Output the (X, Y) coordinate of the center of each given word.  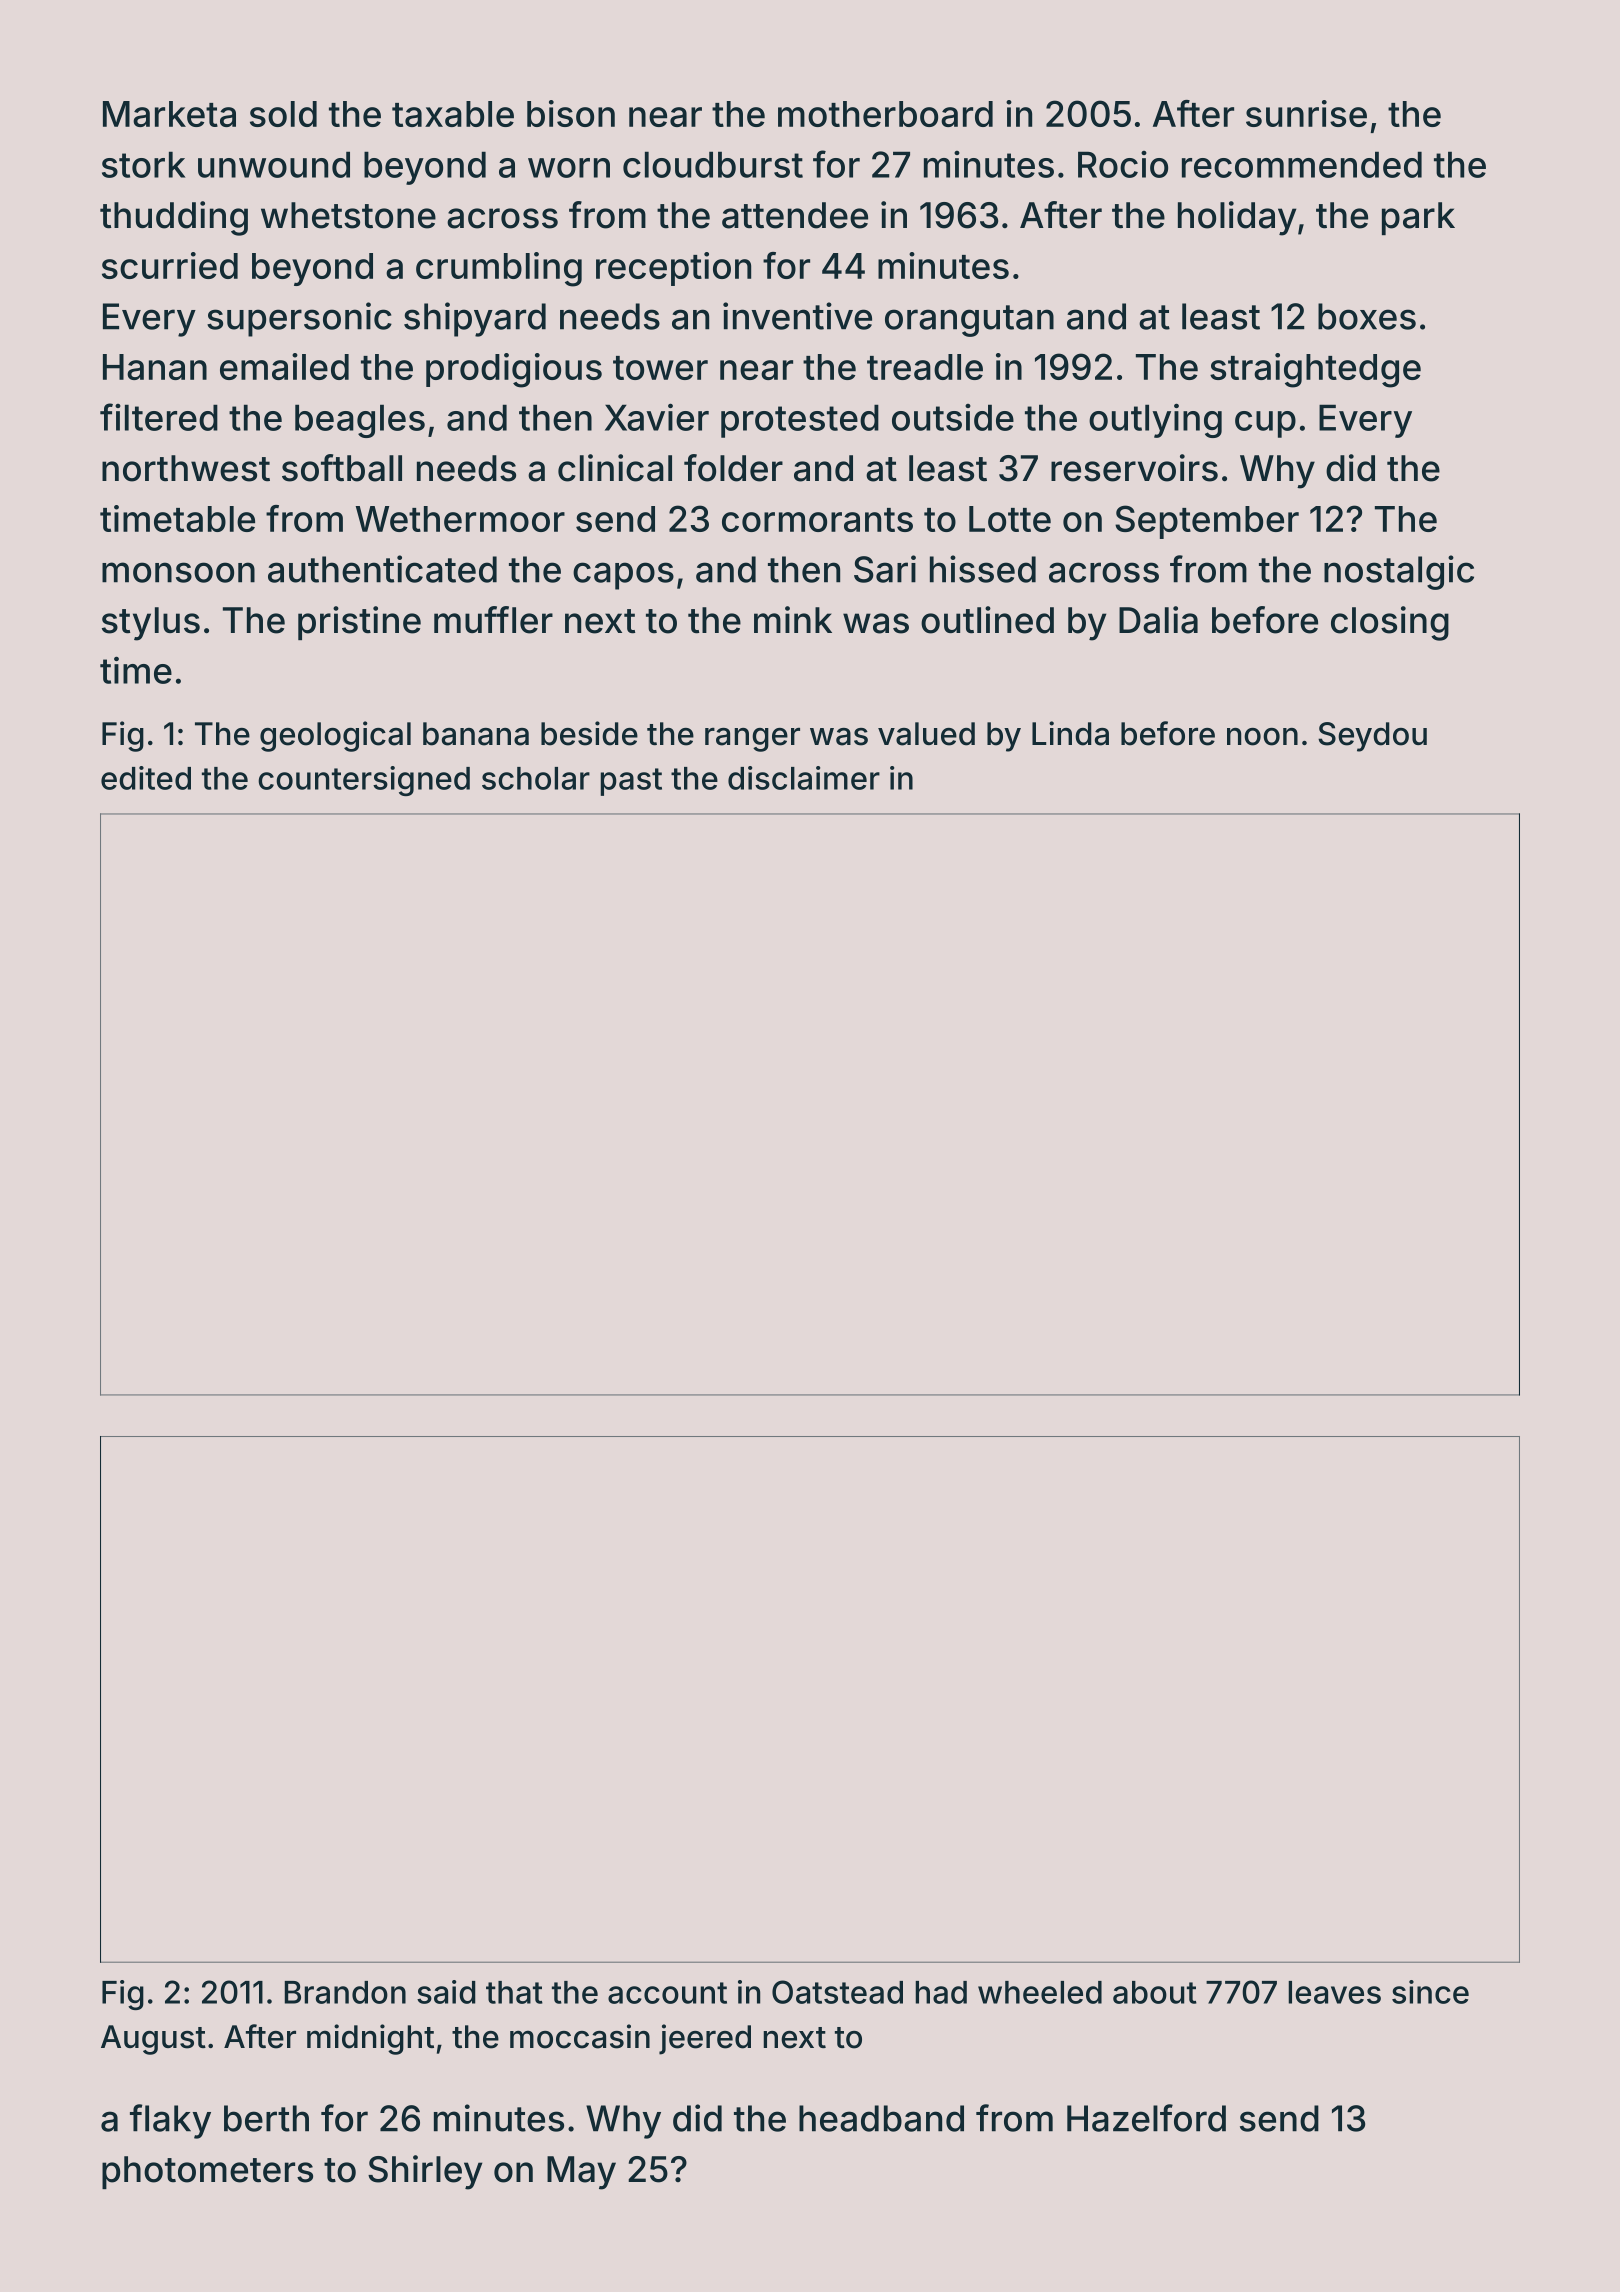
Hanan (155, 367)
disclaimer (804, 778)
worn (569, 168)
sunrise (1306, 113)
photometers (207, 2172)
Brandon (345, 1992)
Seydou (1372, 737)
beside (589, 733)
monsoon (178, 572)
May (581, 2173)
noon (1262, 737)
